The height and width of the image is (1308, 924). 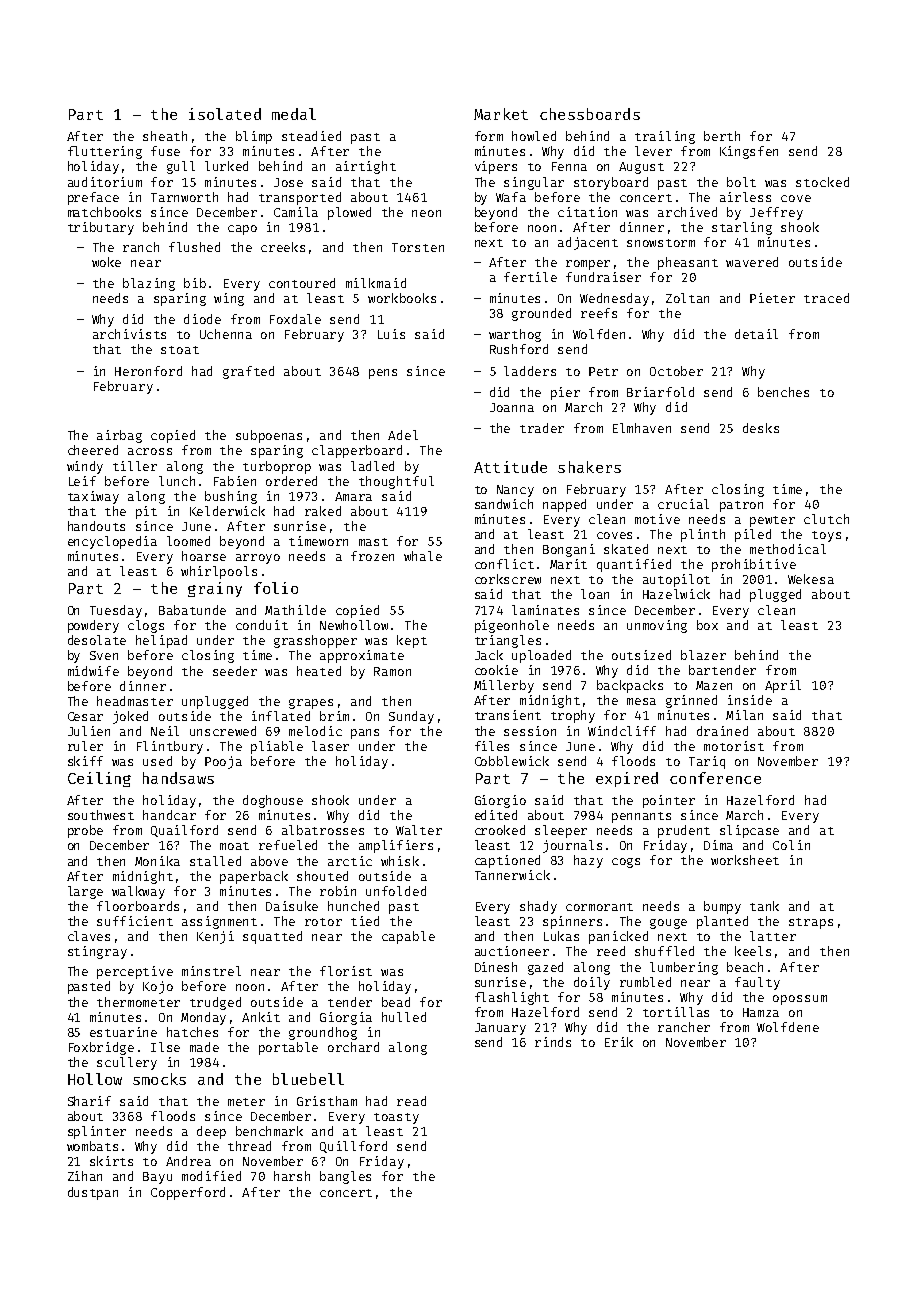 I want to click on Jose, so click(x=288, y=182).
